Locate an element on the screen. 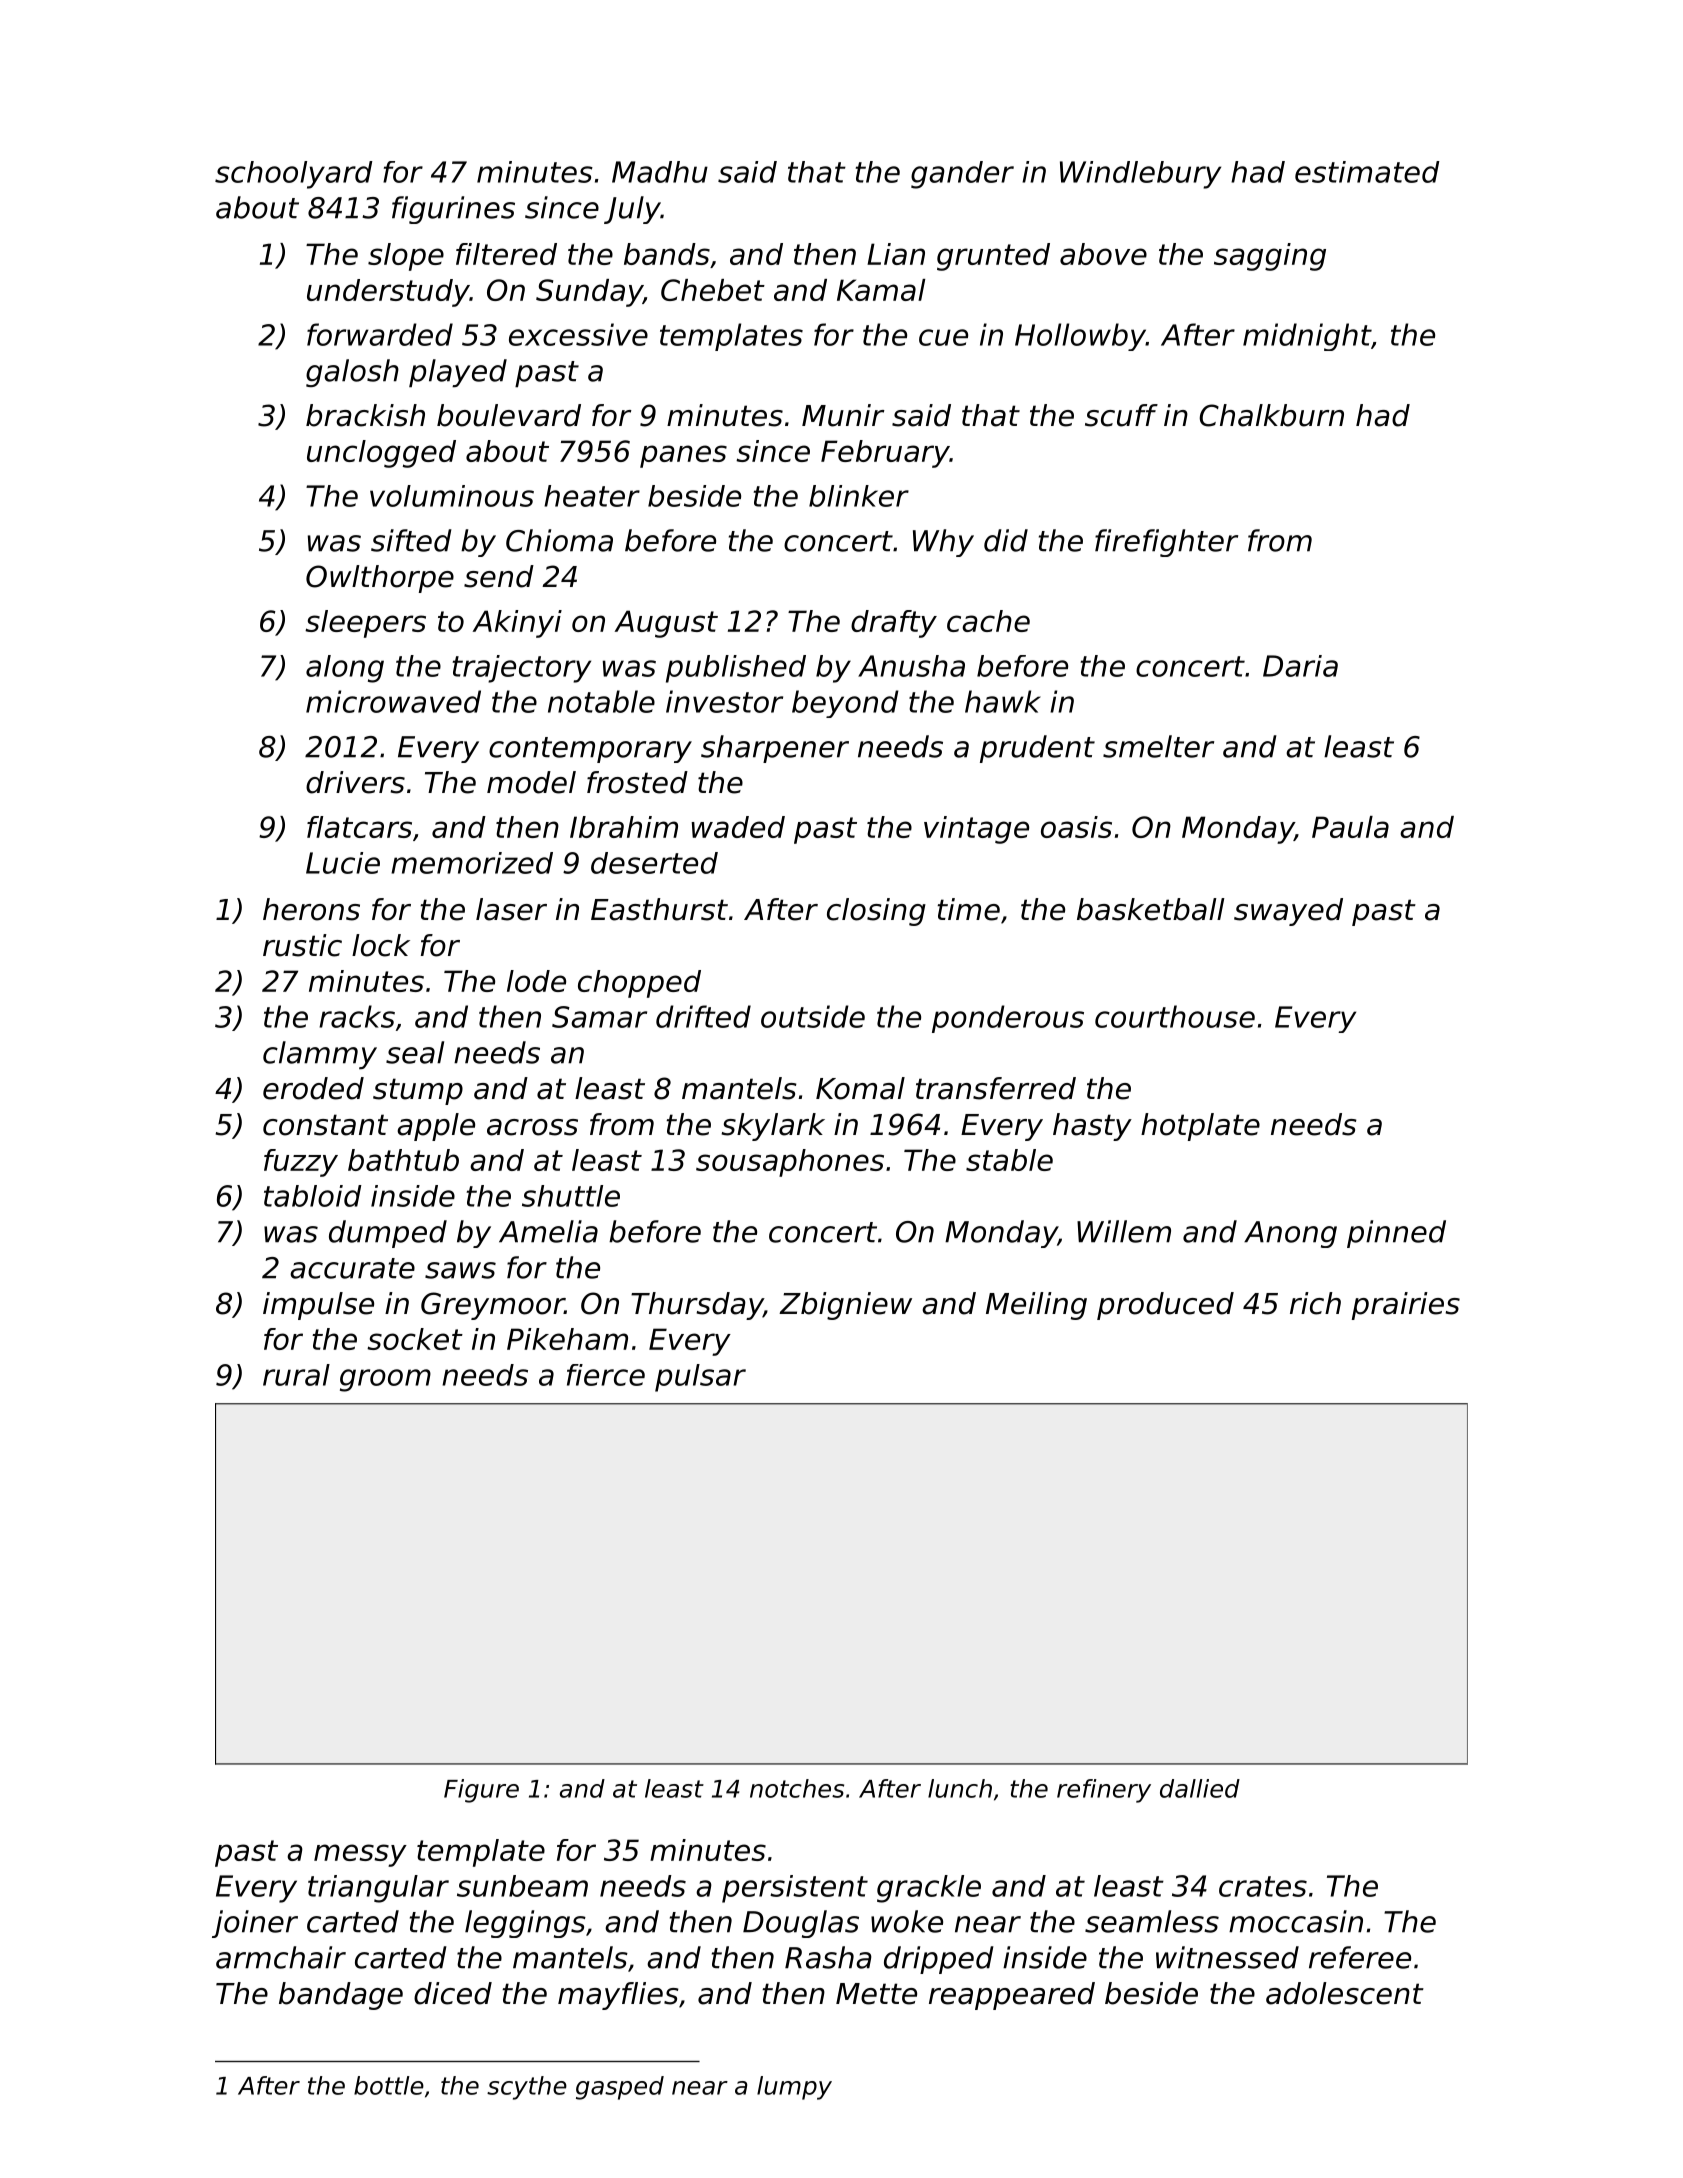 This screenshot has width=1683, height=2178. dallied is located at coordinates (1200, 1788).
